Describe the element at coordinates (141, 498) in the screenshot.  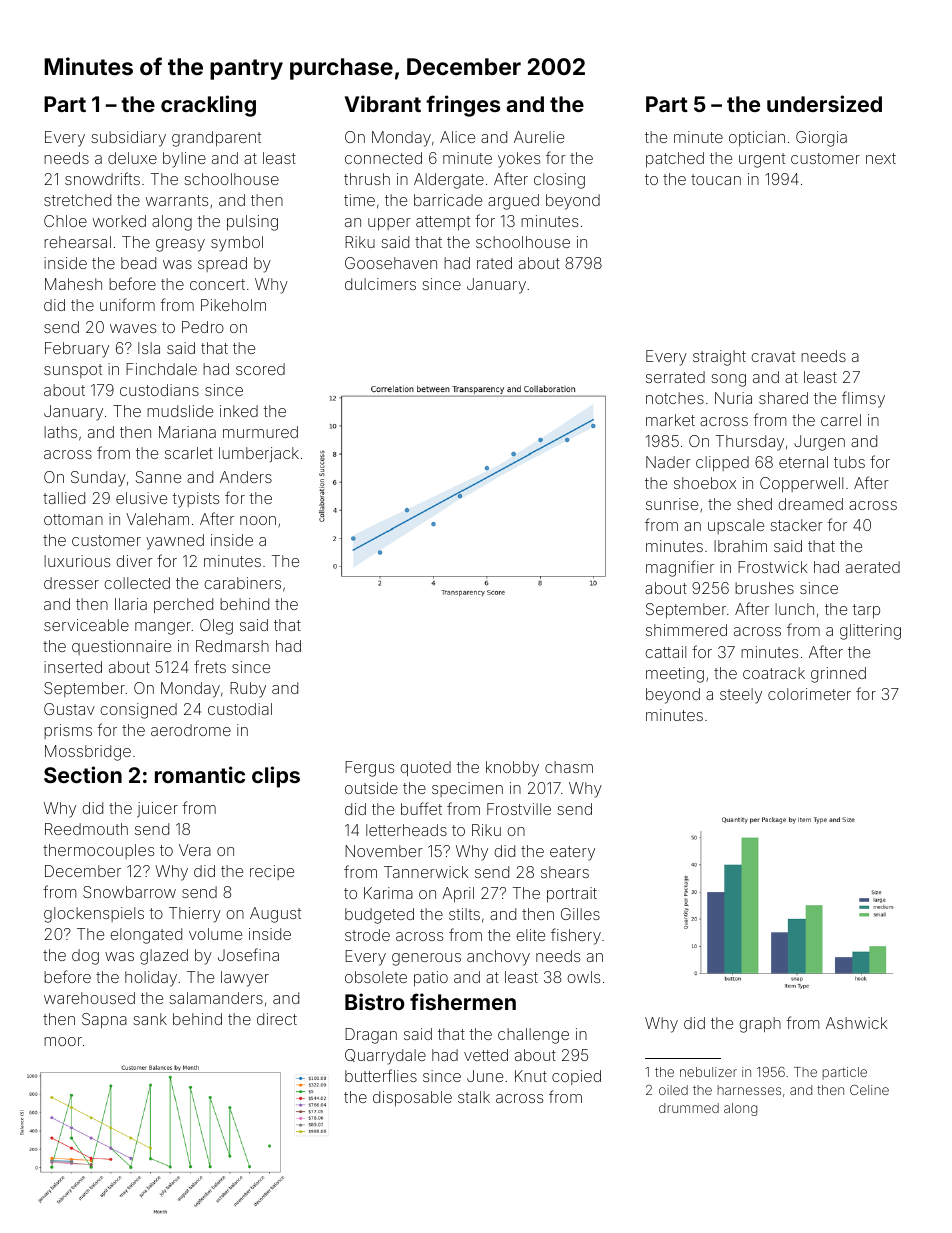
I see `elusive` at that location.
